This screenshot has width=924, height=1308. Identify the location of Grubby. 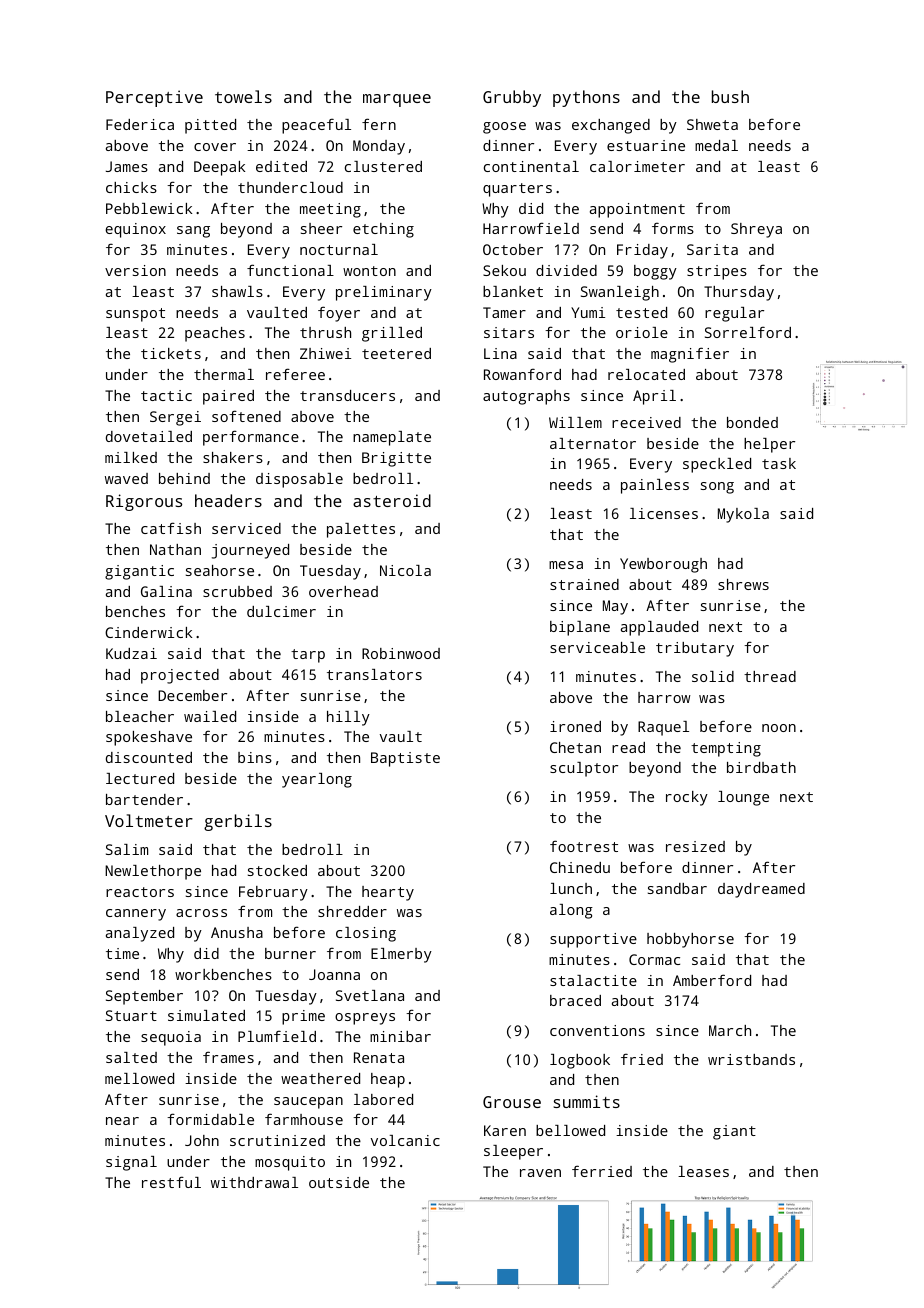
(512, 98).
